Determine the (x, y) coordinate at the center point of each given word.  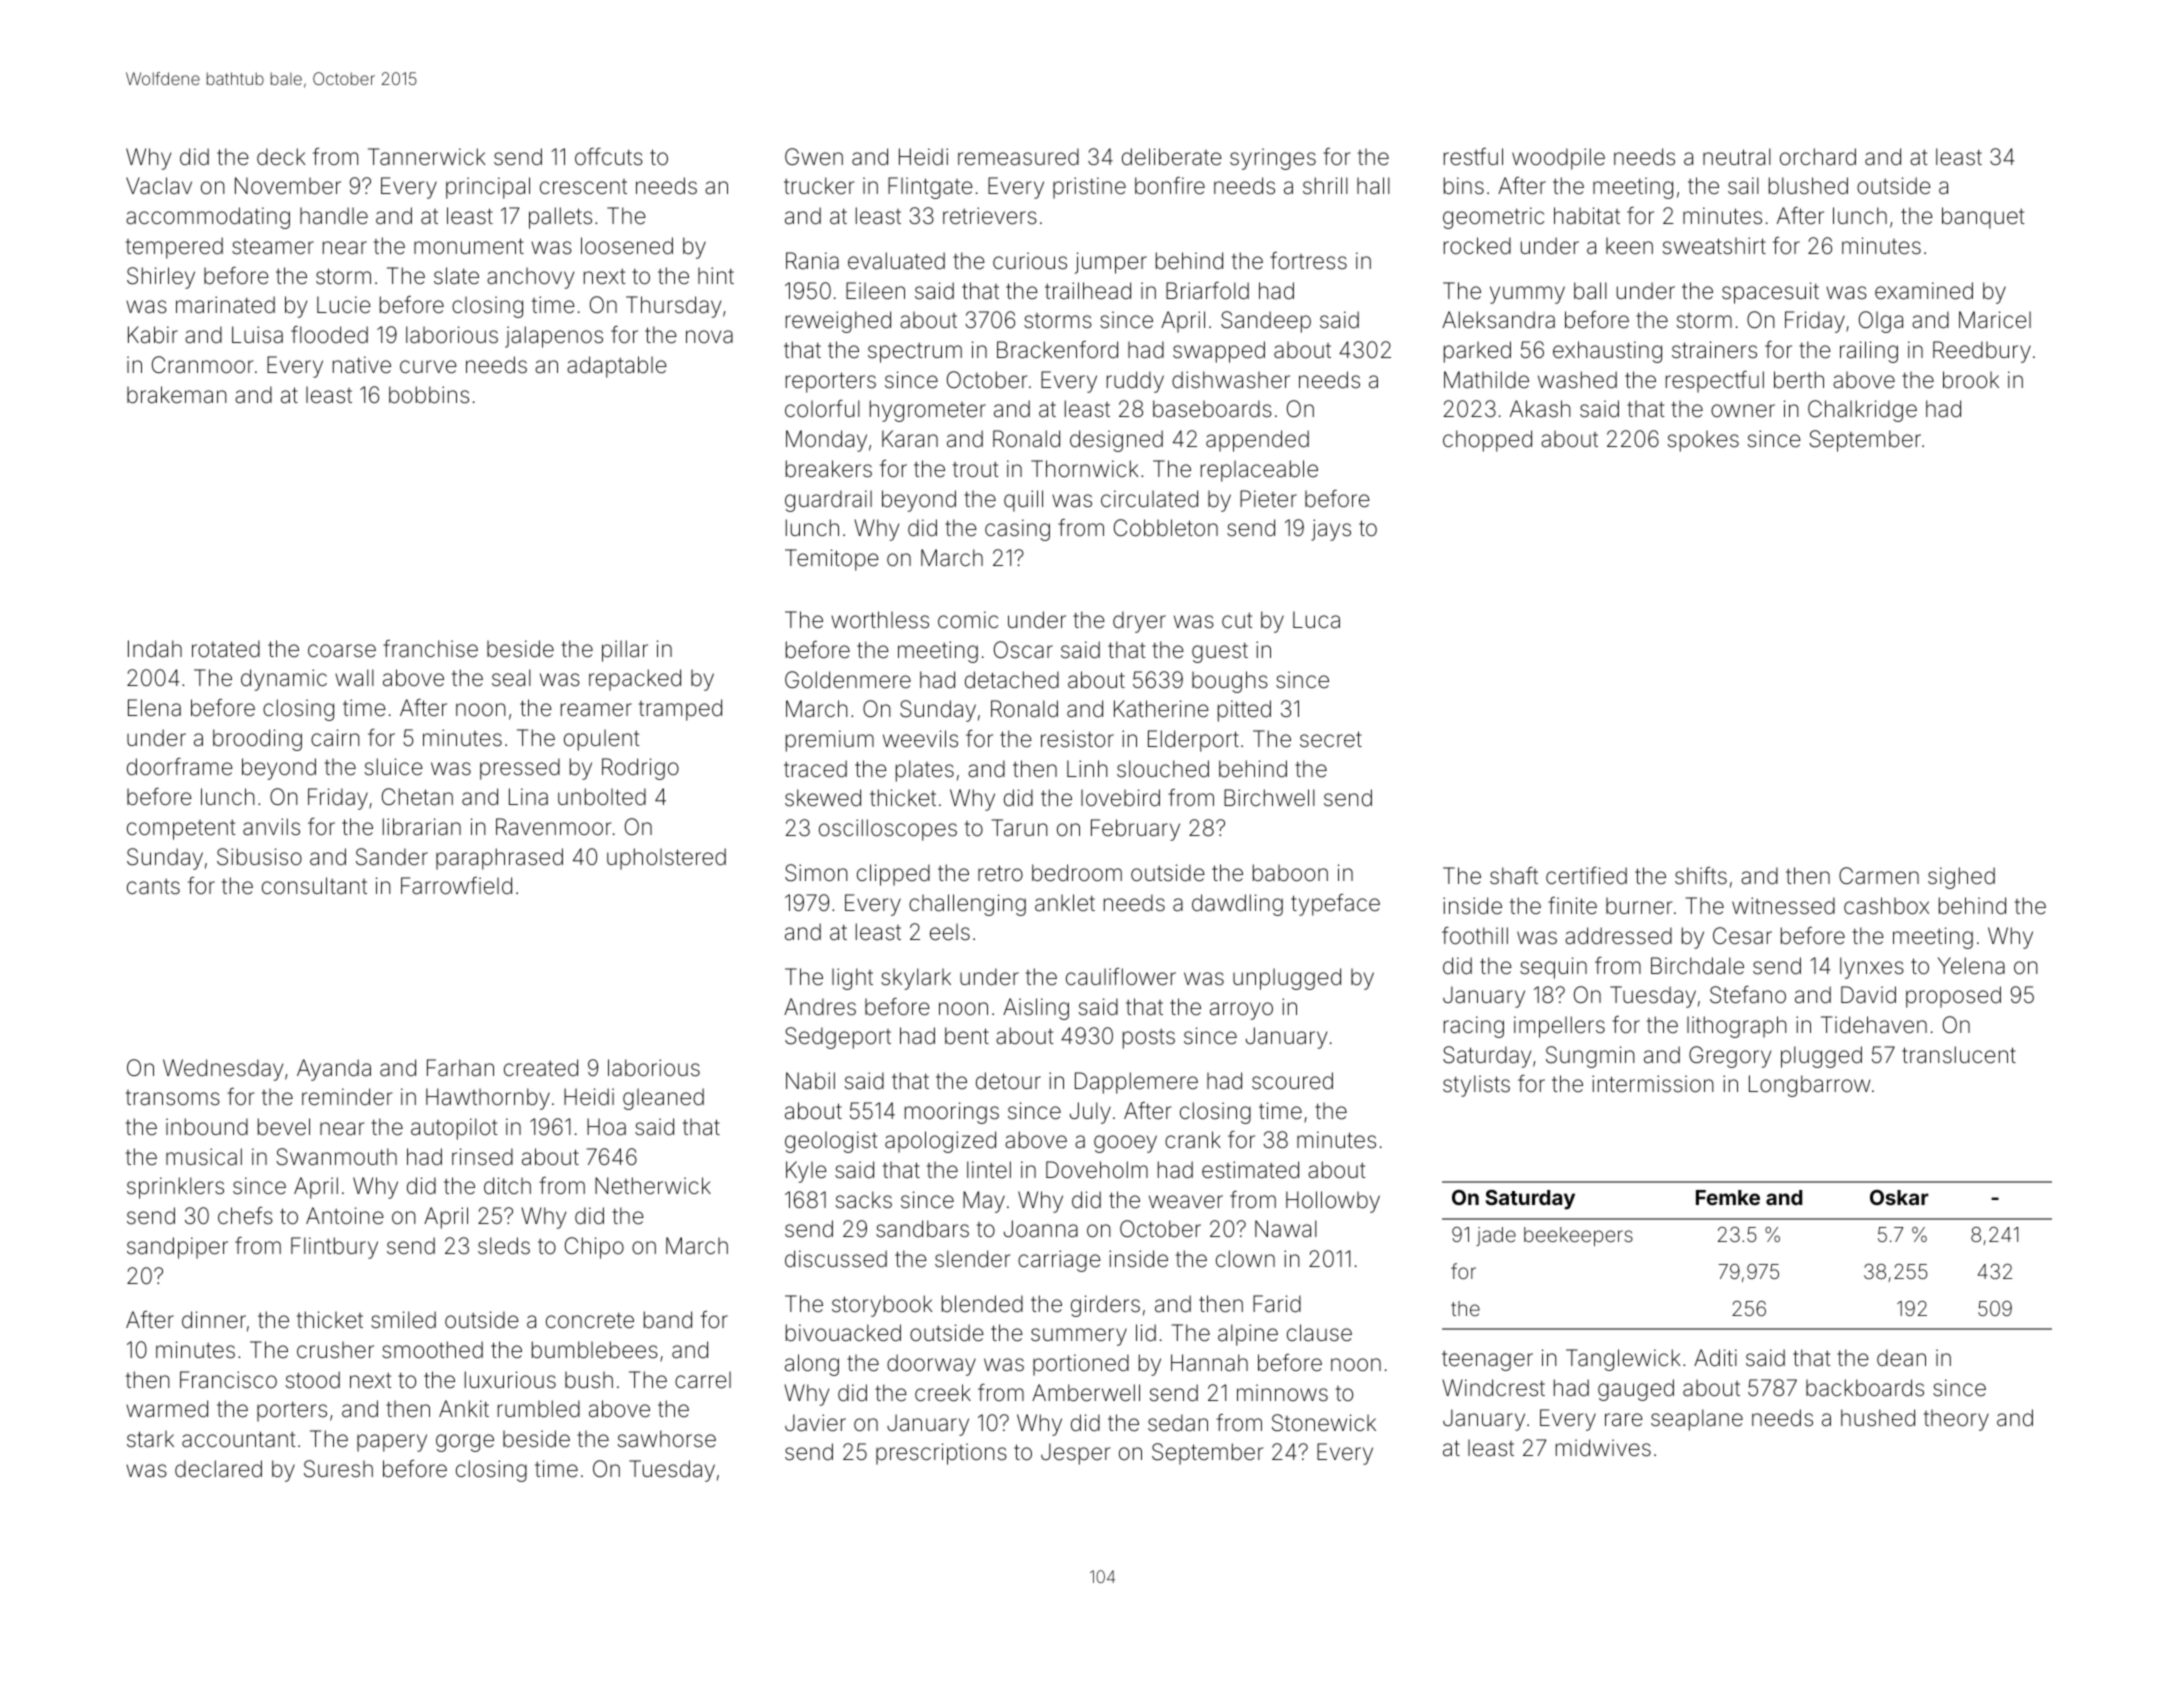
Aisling (1036, 1009)
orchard (1818, 157)
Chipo (594, 1248)
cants (153, 887)
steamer (273, 247)
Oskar (1899, 1197)
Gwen (814, 157)
